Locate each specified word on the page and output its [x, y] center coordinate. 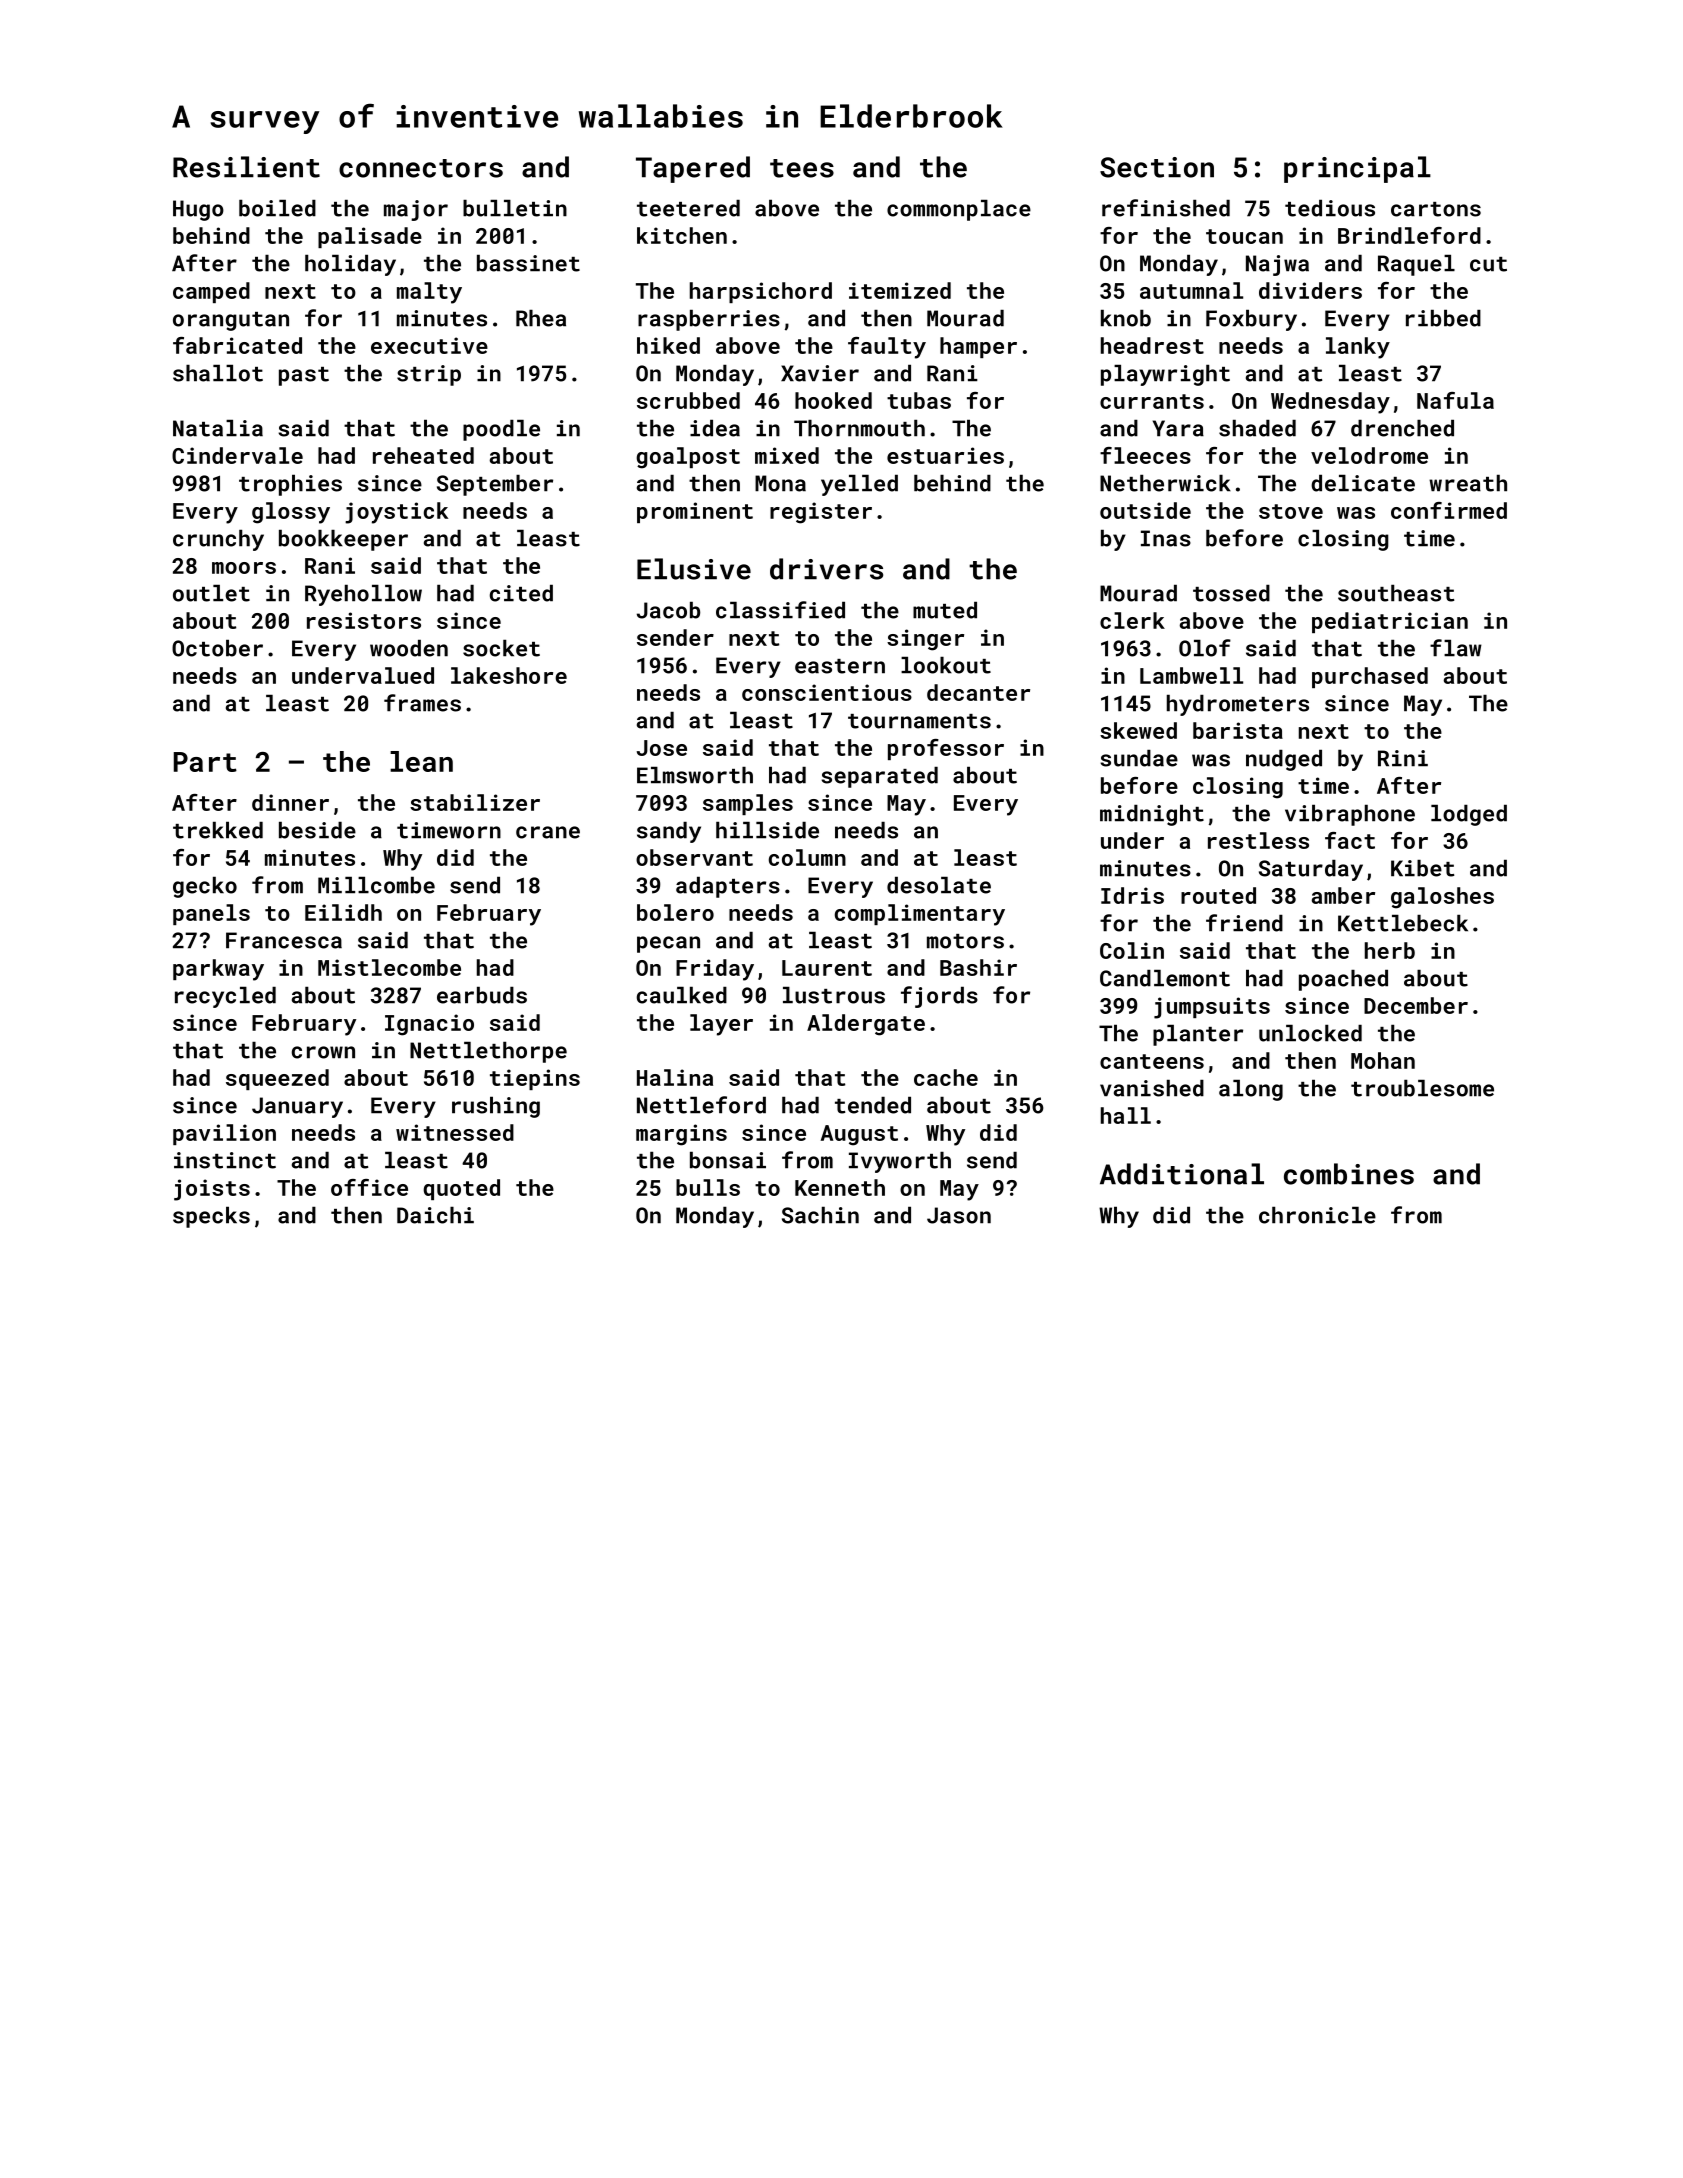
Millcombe [376, 885]
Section [1157, 167]
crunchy [218, 540]
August [859, 1135]
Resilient [246, 167]
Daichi [435, 1215]
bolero [675, 912]
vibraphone [1350, 815]
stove [1291, 511]
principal [1357, 169]
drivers [826, 569]
